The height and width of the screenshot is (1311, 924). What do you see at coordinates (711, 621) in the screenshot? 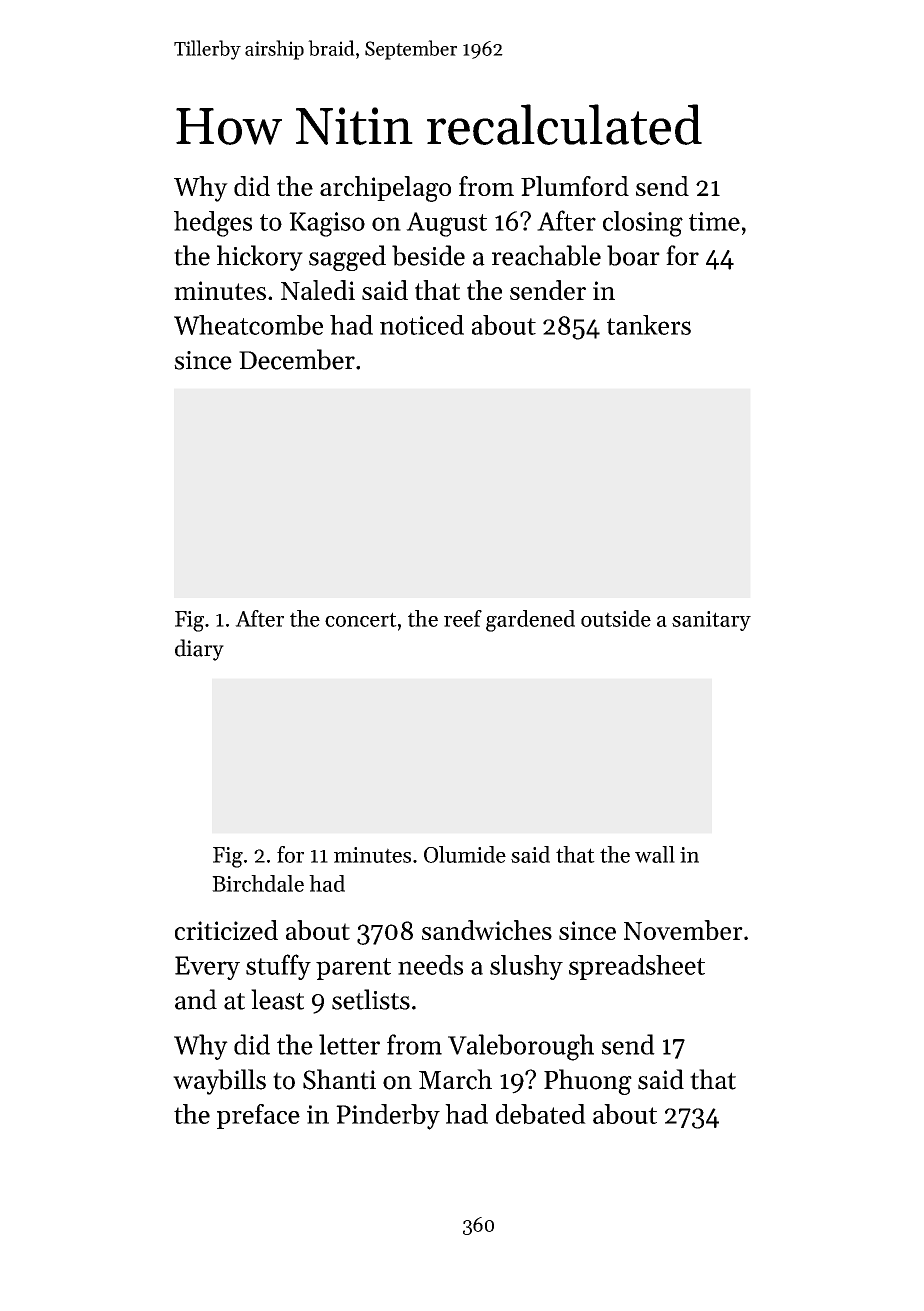
I see `sanitary` at bounding box center [711, 621].
